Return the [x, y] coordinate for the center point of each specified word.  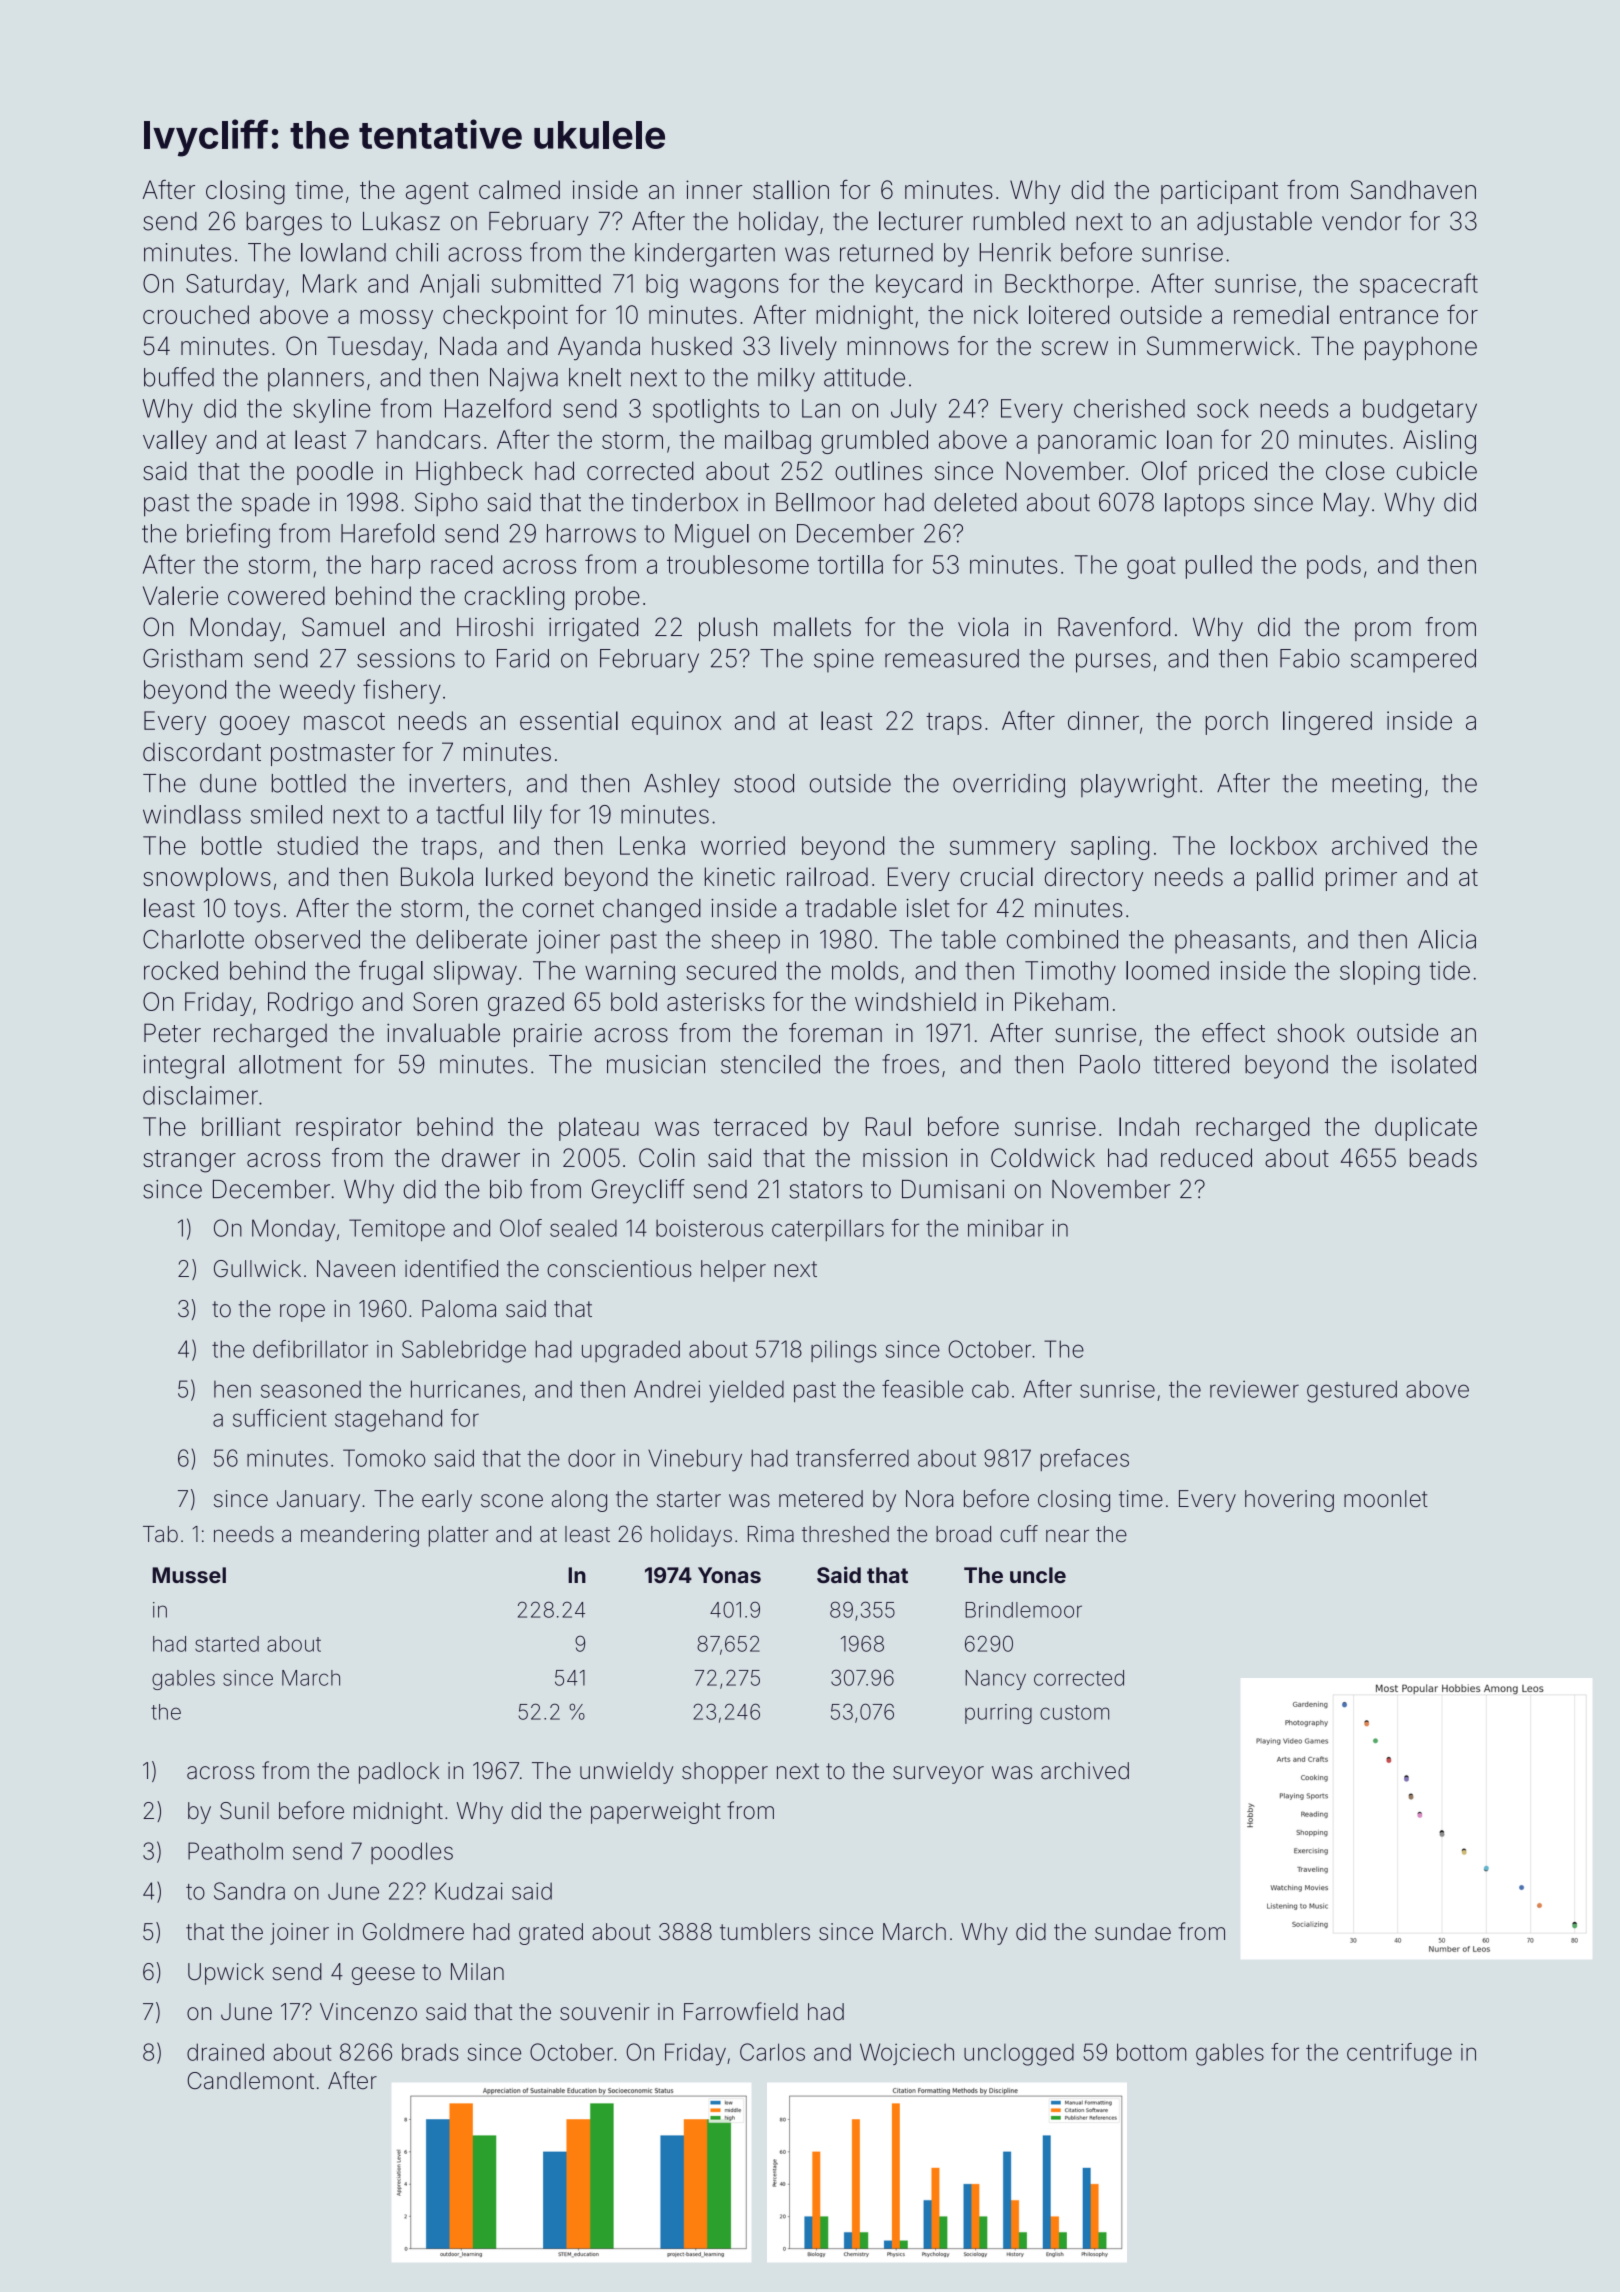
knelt [595, 377]
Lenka [652, 845]
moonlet [1386, 1499]
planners [316, 380]
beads [1443, 1157]
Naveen [356, 1269]
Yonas [729, 1575]
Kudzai [469, 1891]
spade [276, 505]
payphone [1421, 348]
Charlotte [193, 939]
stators [826, 1190]
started [227, 1644]
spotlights [706, 411]
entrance [1389, 315]
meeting [1376, 786]
